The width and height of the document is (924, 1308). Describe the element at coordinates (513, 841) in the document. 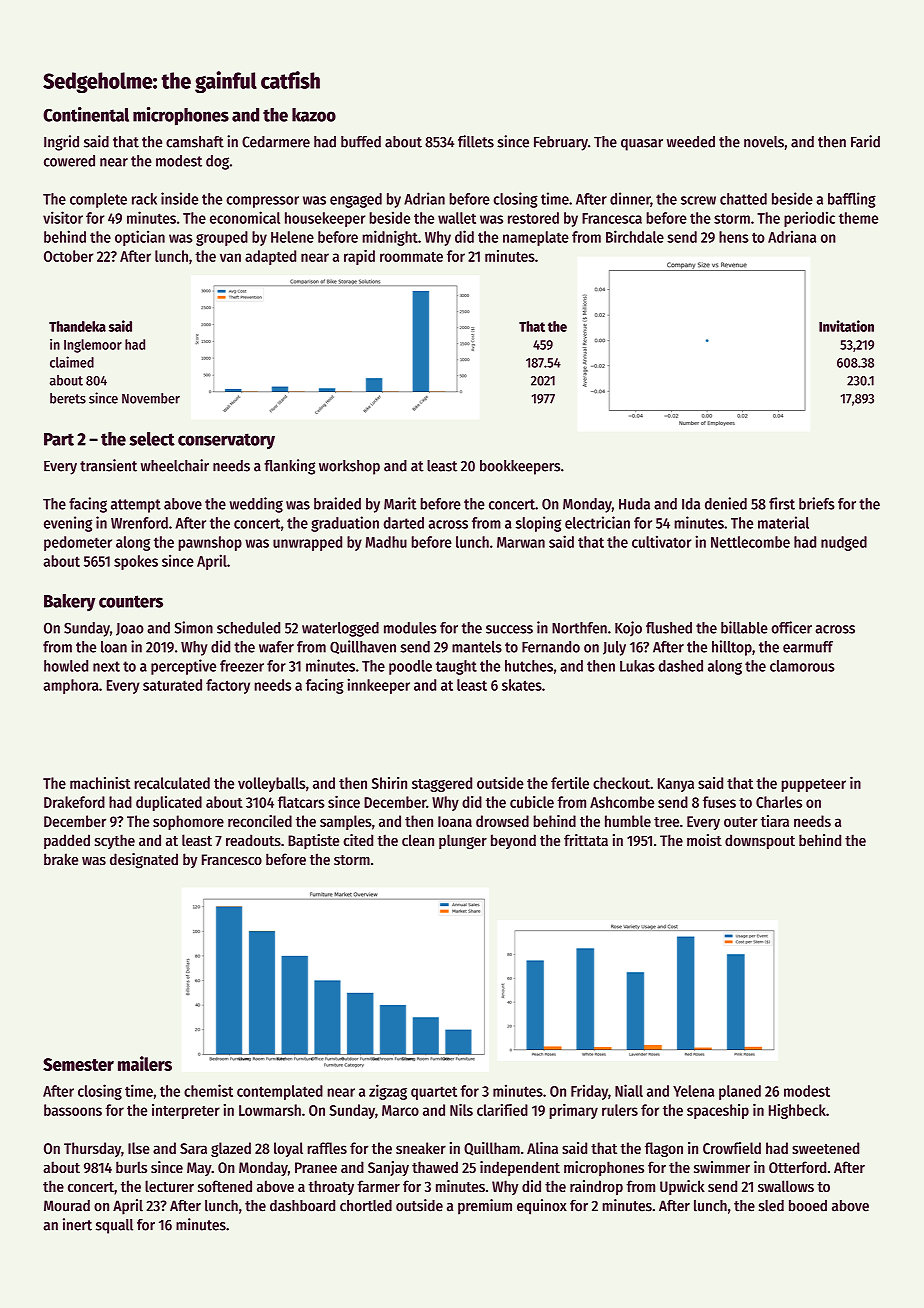

I see `beyond` at that location.
